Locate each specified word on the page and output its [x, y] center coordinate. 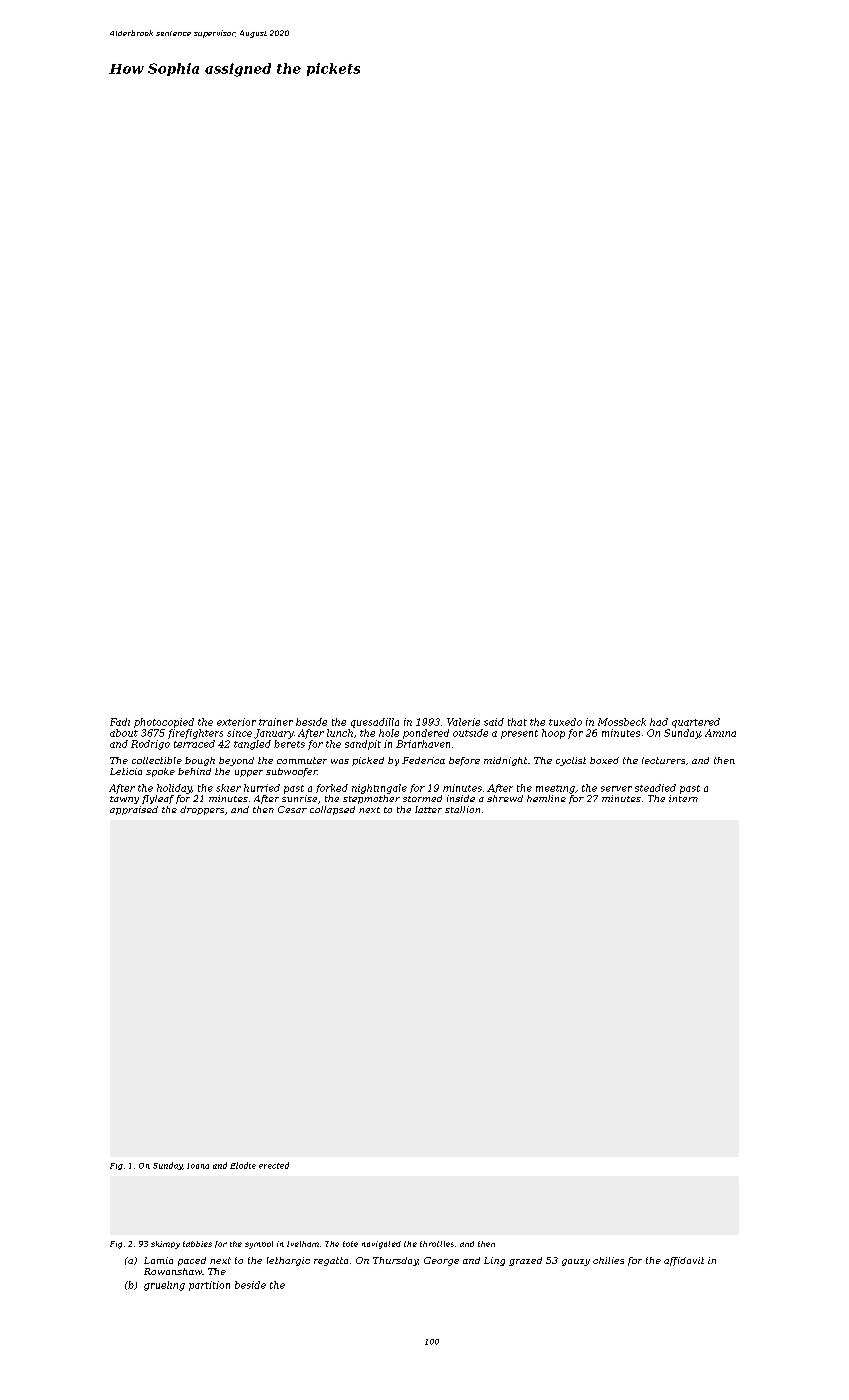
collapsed [332, 810]
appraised [134, 810]
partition [209, 1286]
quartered [696, 723]
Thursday [395, 1261]
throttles [437, 1244]
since [239, 733]
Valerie [463, 722]
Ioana [198, 1166]
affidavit [684, 1261]
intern [683, 798]
